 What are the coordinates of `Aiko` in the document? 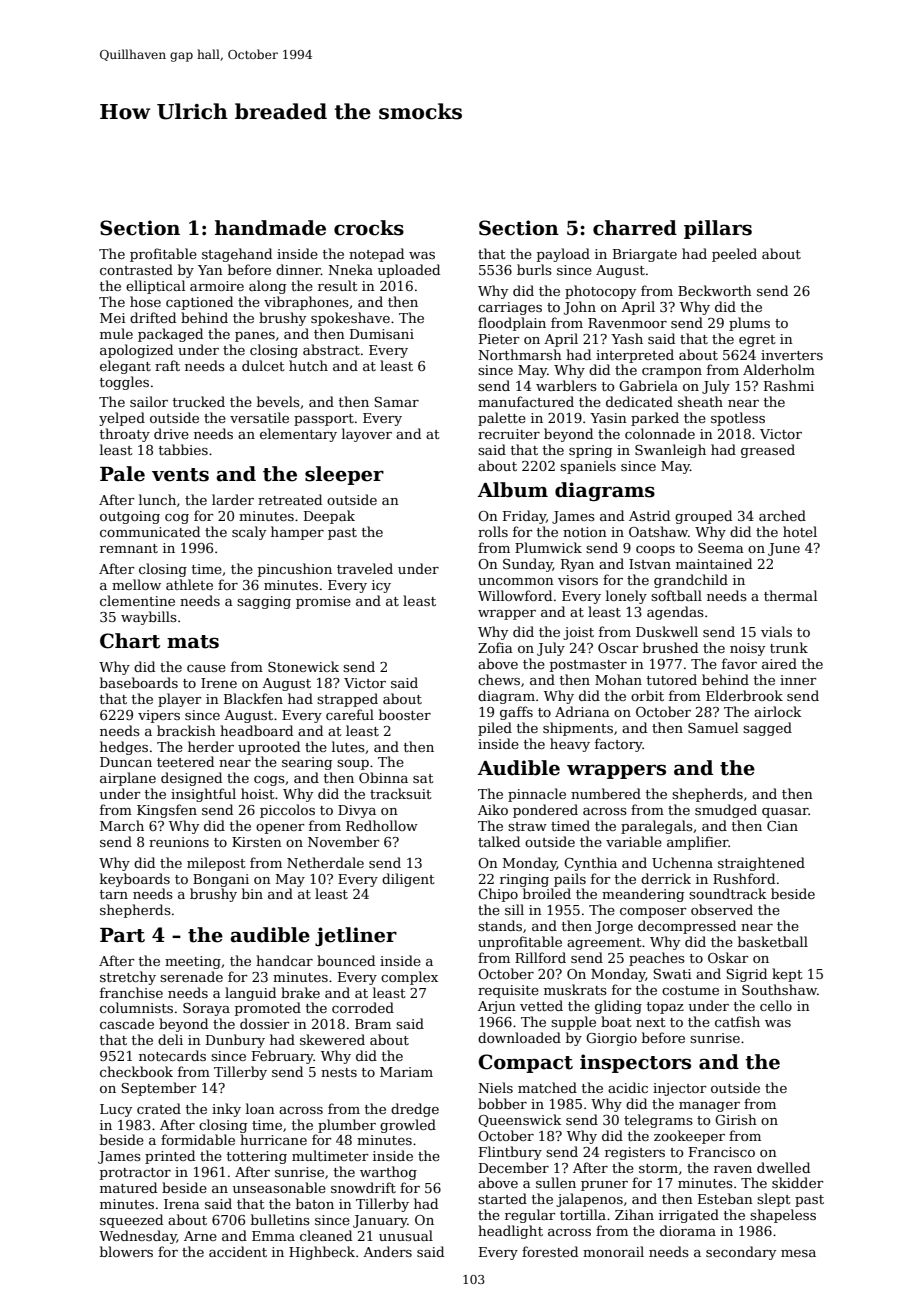 It's located at (493, 809).
